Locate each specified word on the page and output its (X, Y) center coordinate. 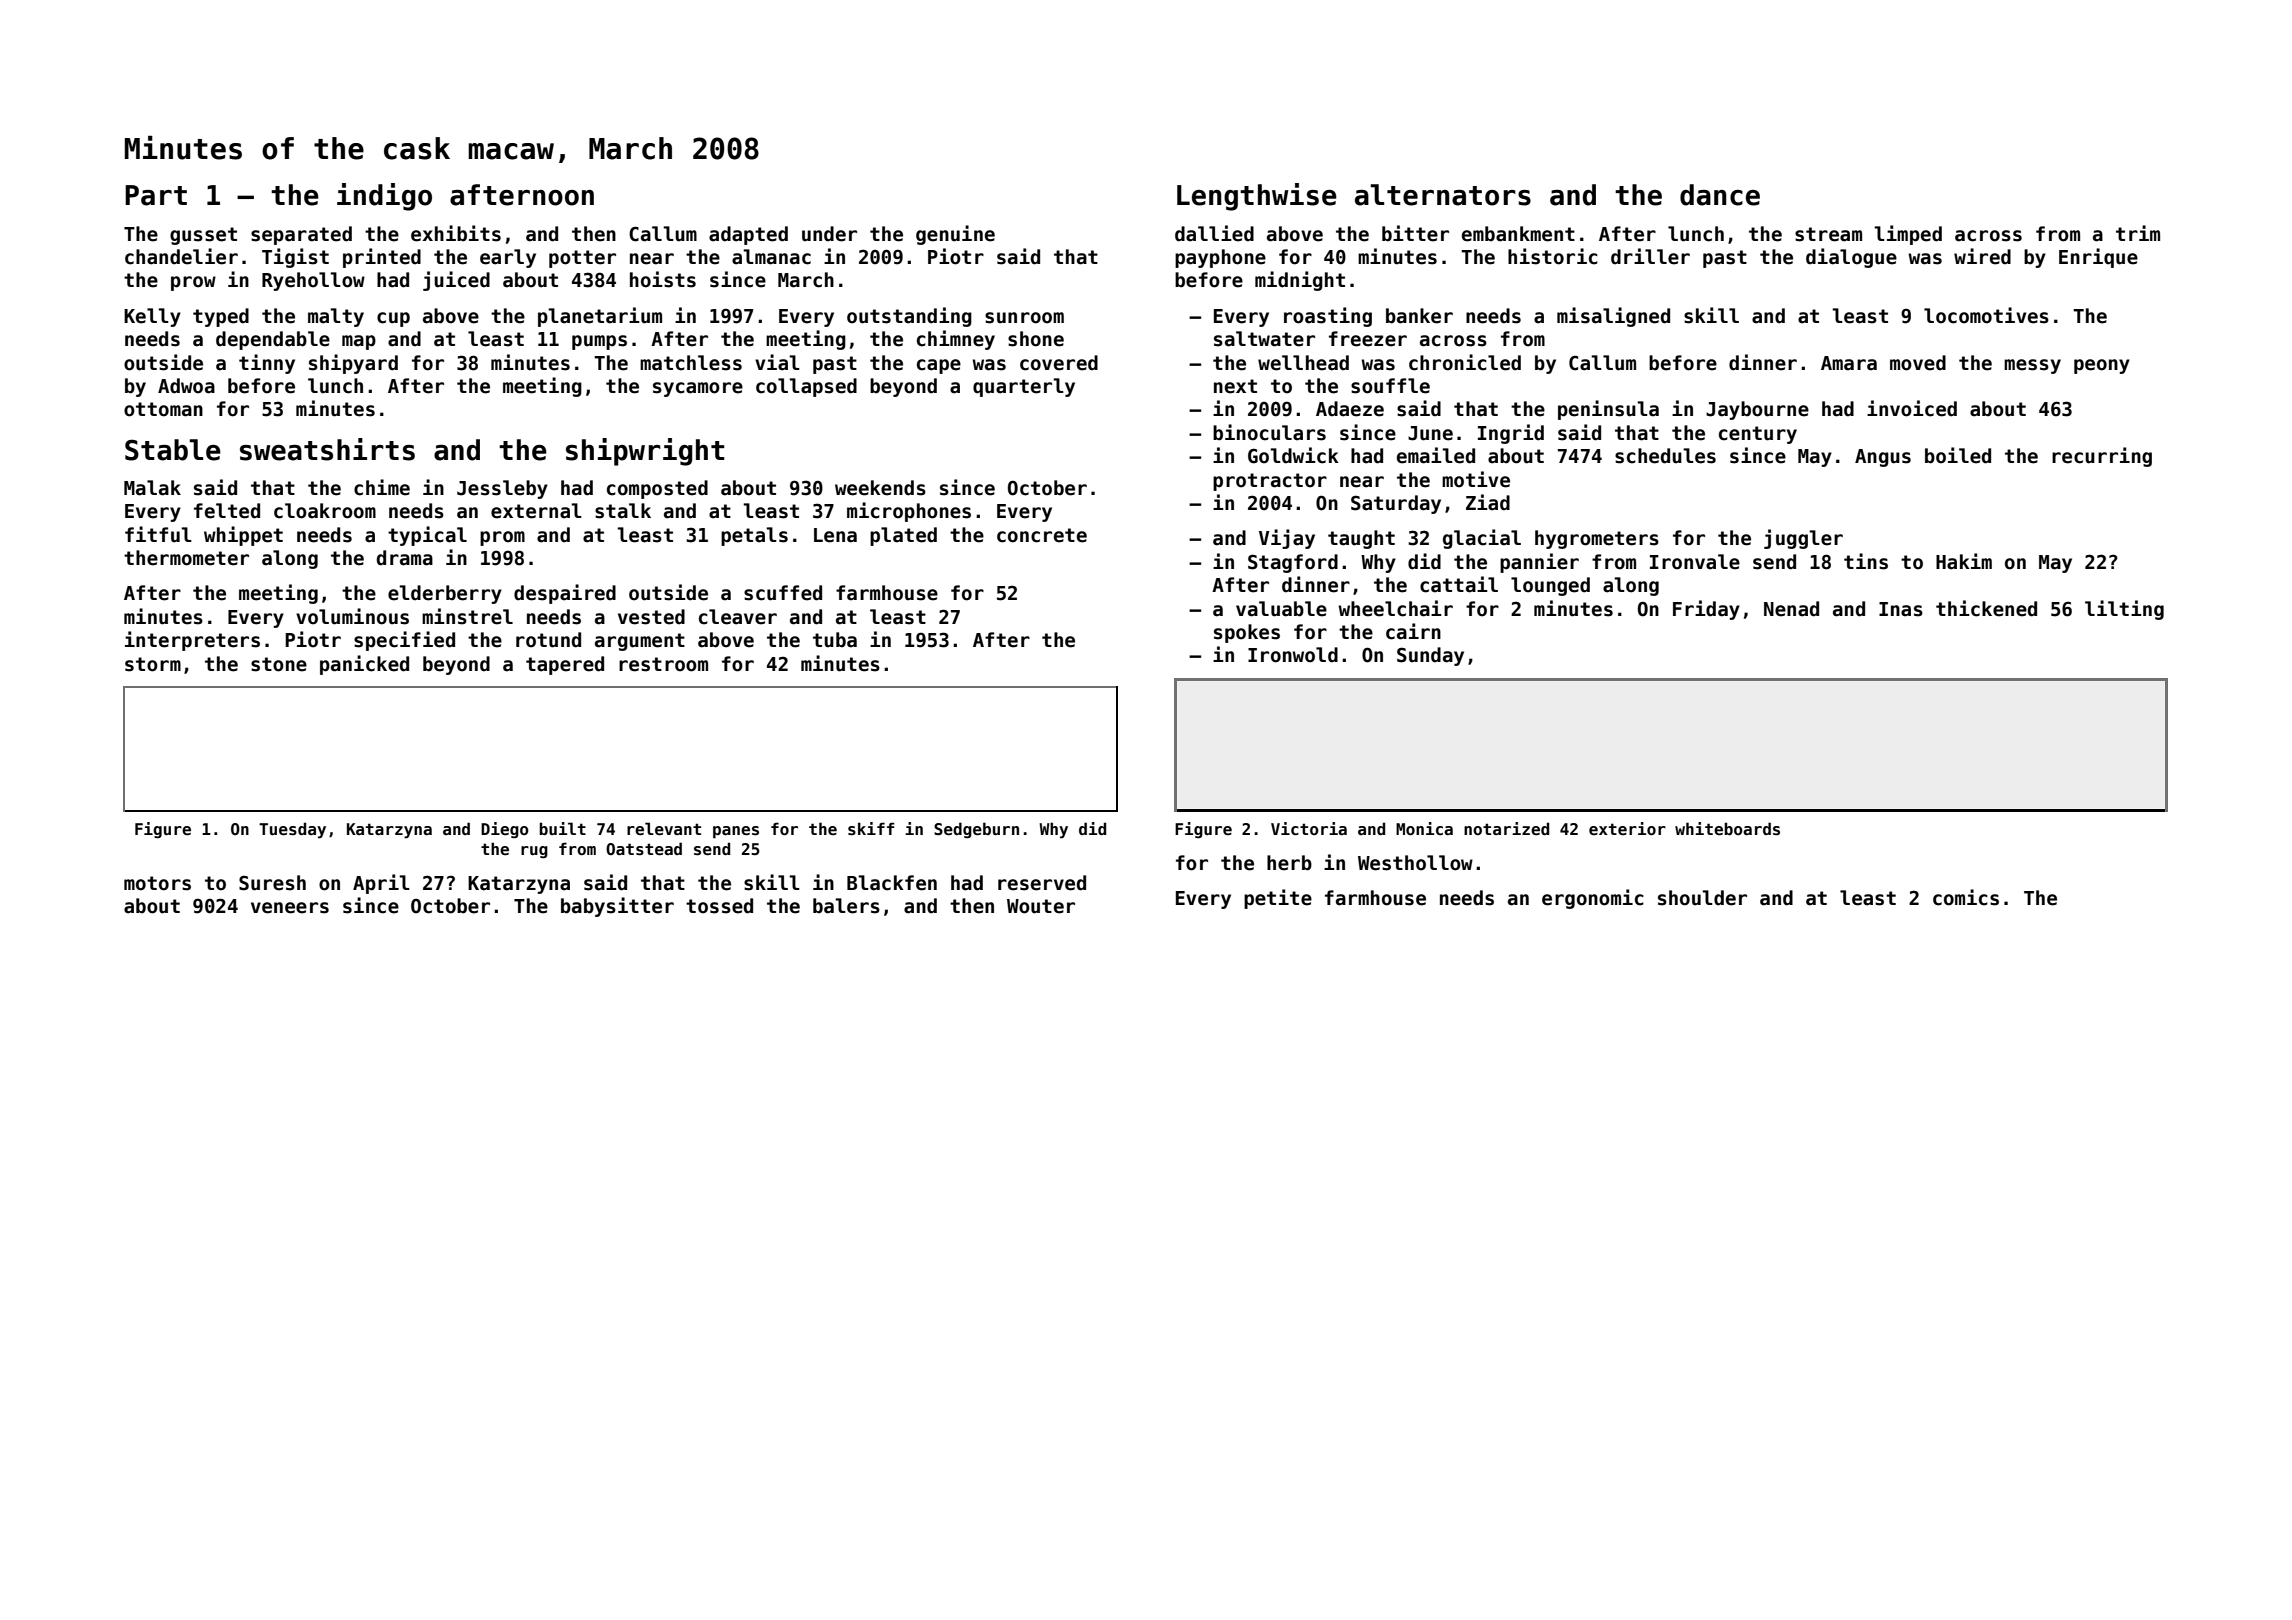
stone (279, 664)
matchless (691, 363)
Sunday (1430, 656)
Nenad (1791, 609)
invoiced (1912, 408)
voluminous (352, 616)
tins (1866, 561)
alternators (1443, 195)
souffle (1390, 386)
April (381, 884)
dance (1720, 195)
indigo (384, 197)
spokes (1247, 633)
